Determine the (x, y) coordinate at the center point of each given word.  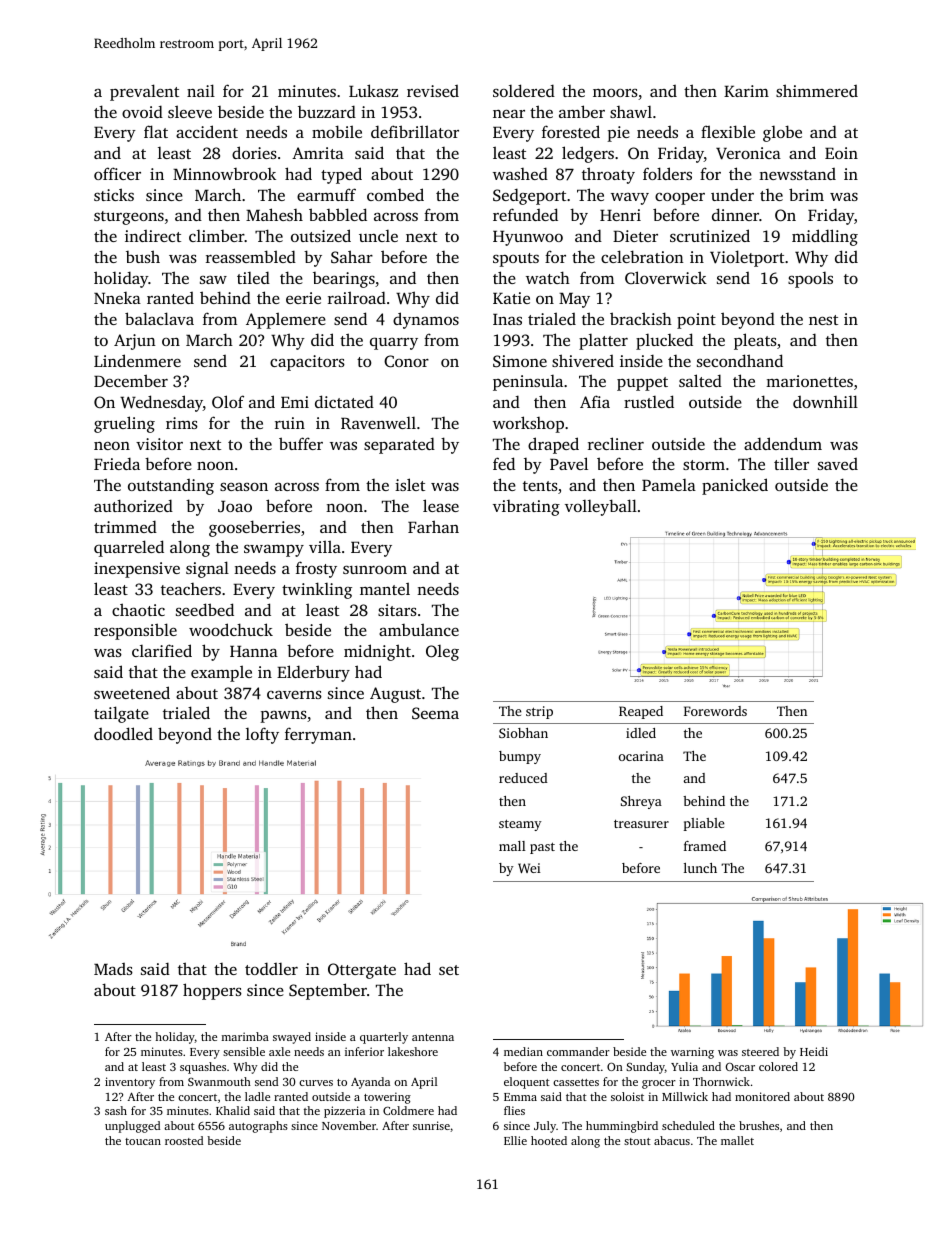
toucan (143, 1141)
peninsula (528, 383)
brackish (641, 318)
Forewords (715, 711)
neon (112, 446)
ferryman (318, 735)
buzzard (327, 111)
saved (838, 464)
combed (395, 194)
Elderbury (313, 673)
